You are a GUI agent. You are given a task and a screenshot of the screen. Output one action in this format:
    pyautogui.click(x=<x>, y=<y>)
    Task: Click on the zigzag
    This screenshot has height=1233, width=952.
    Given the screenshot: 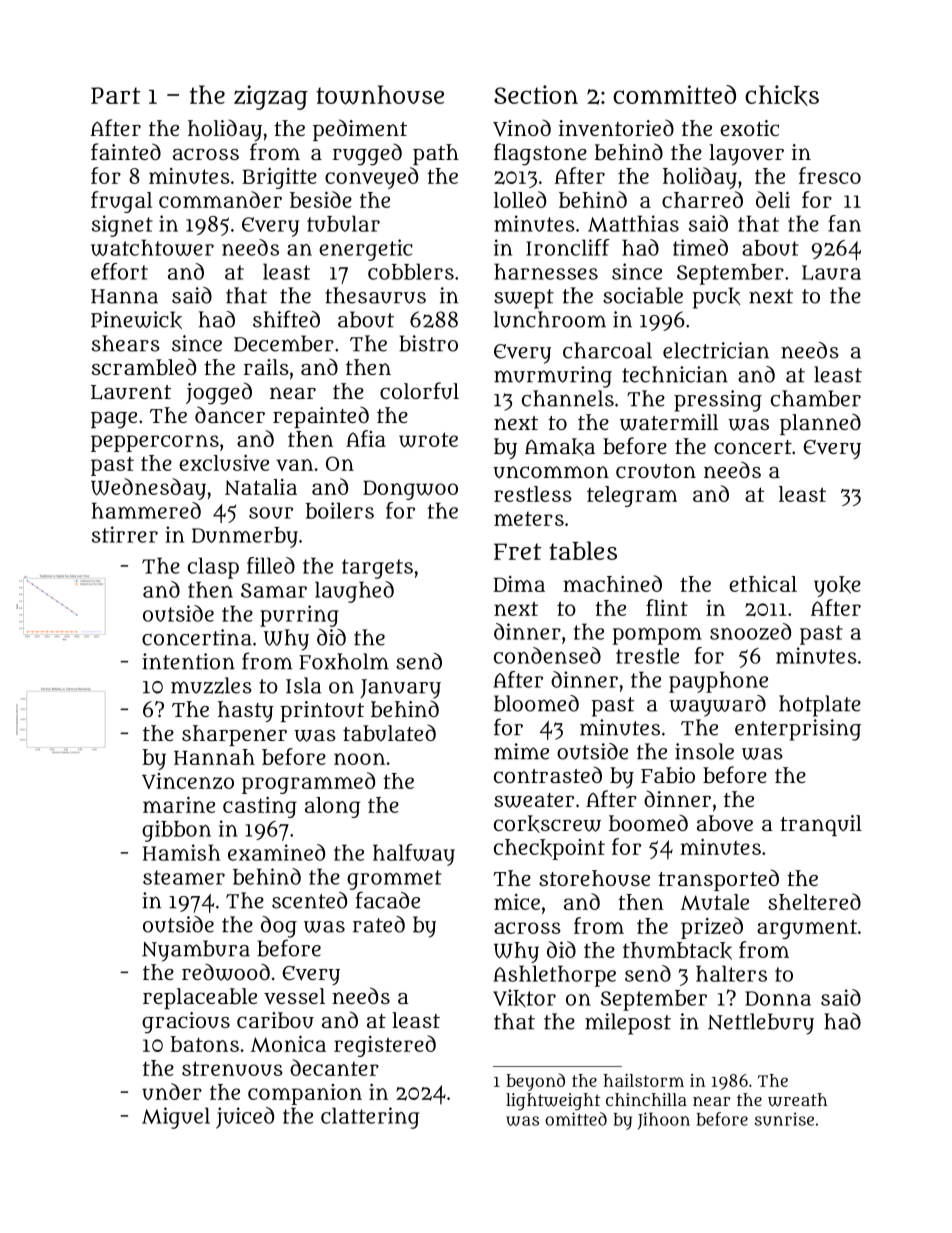 What is the action you would take?
    pyautogui.click(x=271, y=97)
